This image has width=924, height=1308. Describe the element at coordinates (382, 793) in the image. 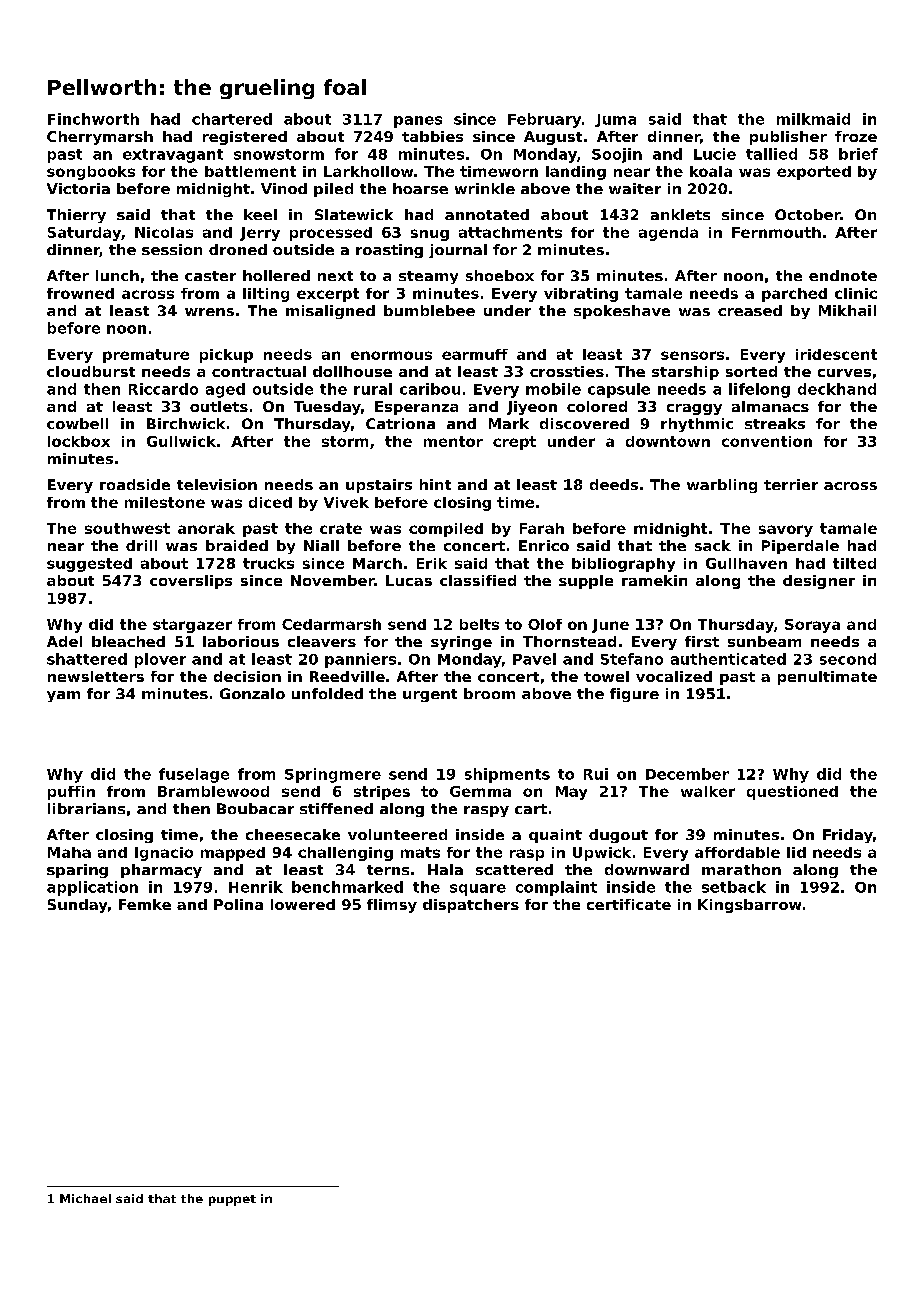

I see `stripes` at that location.
